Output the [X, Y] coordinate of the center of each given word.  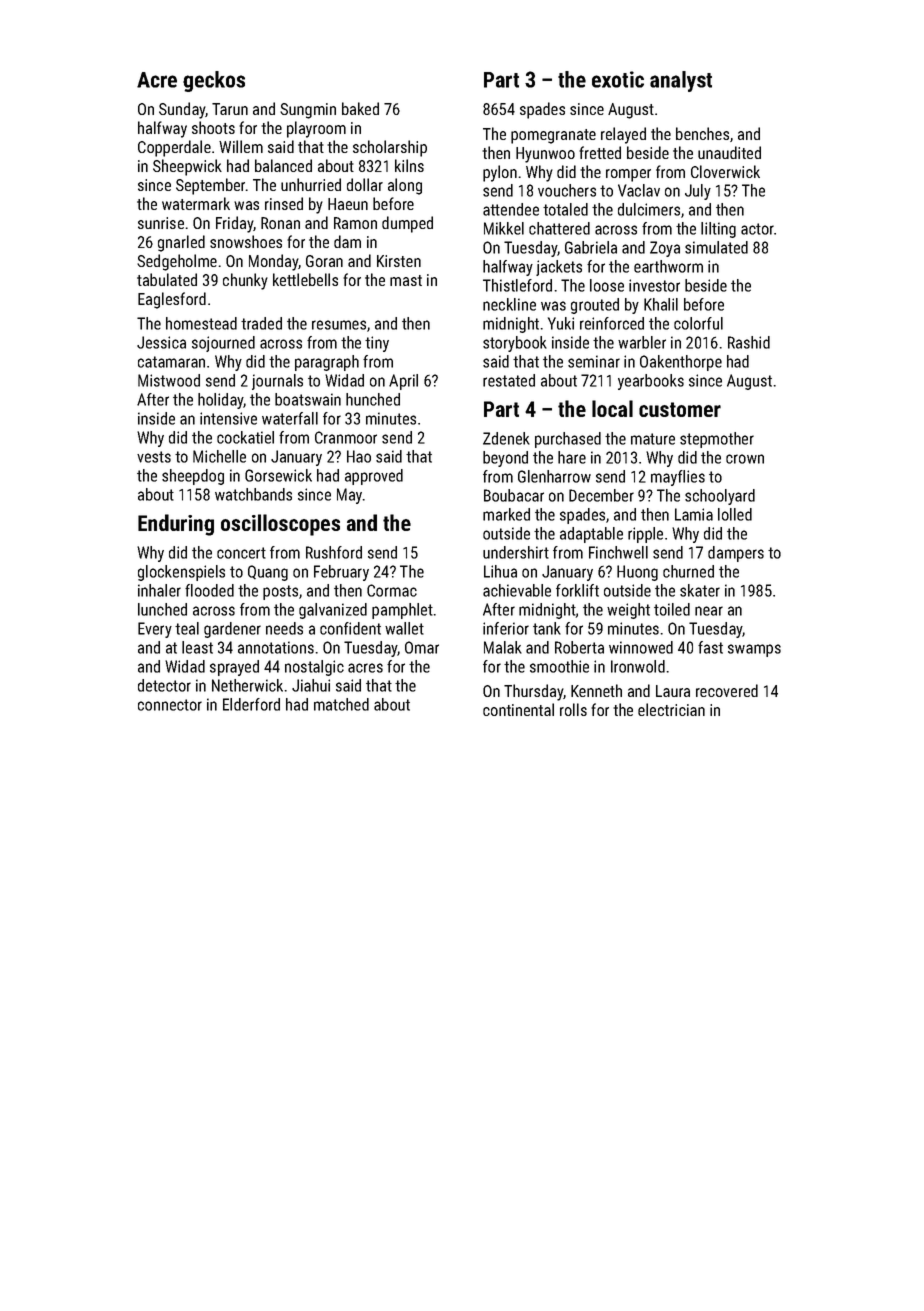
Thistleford [517, 285]
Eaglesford [172, 300]
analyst [681, 81]
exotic [618, 79]
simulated [716, 247]
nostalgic [314, 668]
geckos [214, 81]
